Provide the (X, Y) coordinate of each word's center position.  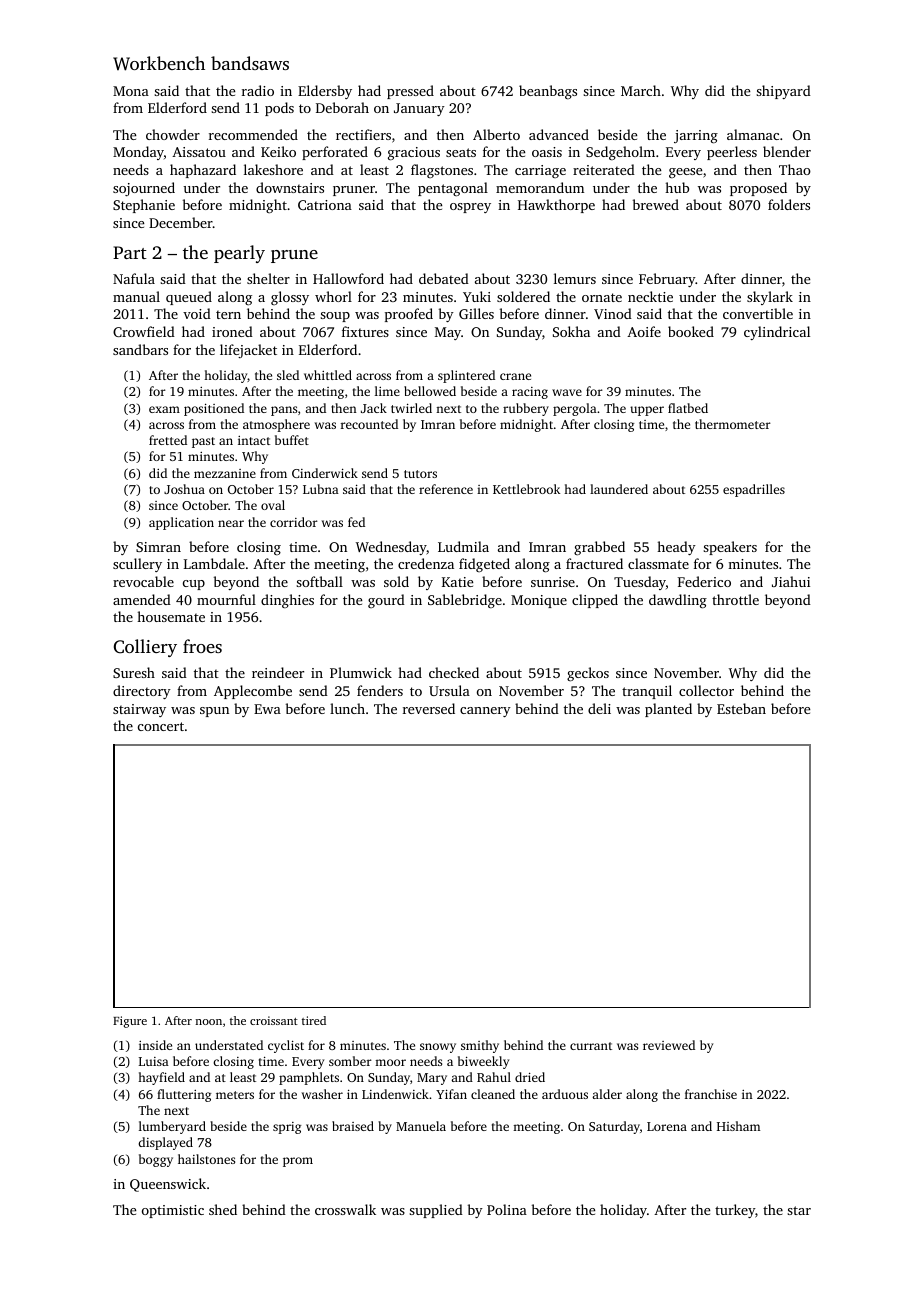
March (641, 90)
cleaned (493, 1094)
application (181, 523)
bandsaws (250, 63)
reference (446, 489)
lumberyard (172, 1127)
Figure (130, 1022)
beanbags (548, 92)
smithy (480, 1046)
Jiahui (791, 581)
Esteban (741, 708)
